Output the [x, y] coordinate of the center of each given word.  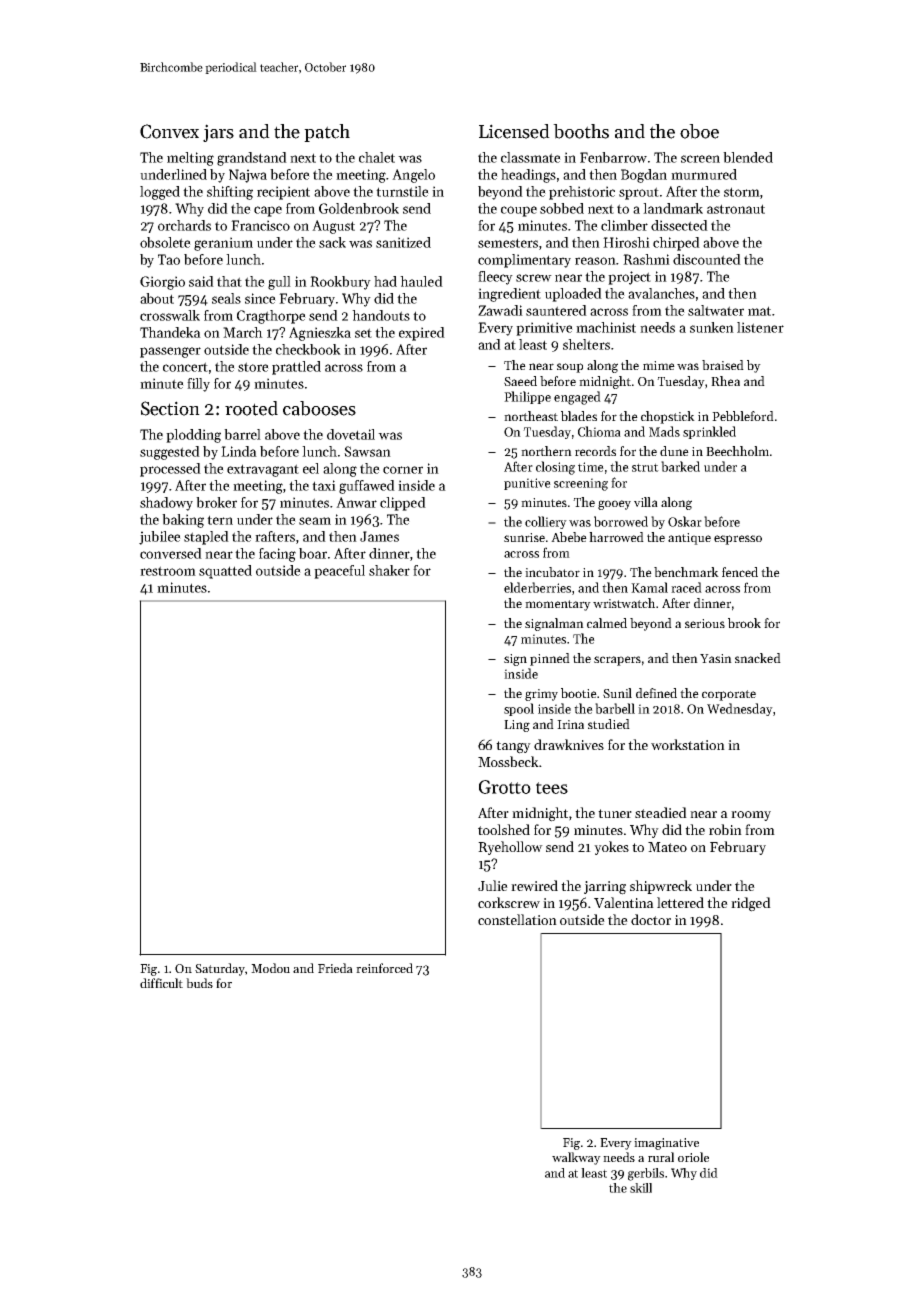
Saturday [220, 969]
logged [160, 193]
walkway [576, 1158]
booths [581, 131]
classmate [531, 157]
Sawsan [367, 451]
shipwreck [661, 887]
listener [760, 327]
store [253, 367]
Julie [493, 885]
